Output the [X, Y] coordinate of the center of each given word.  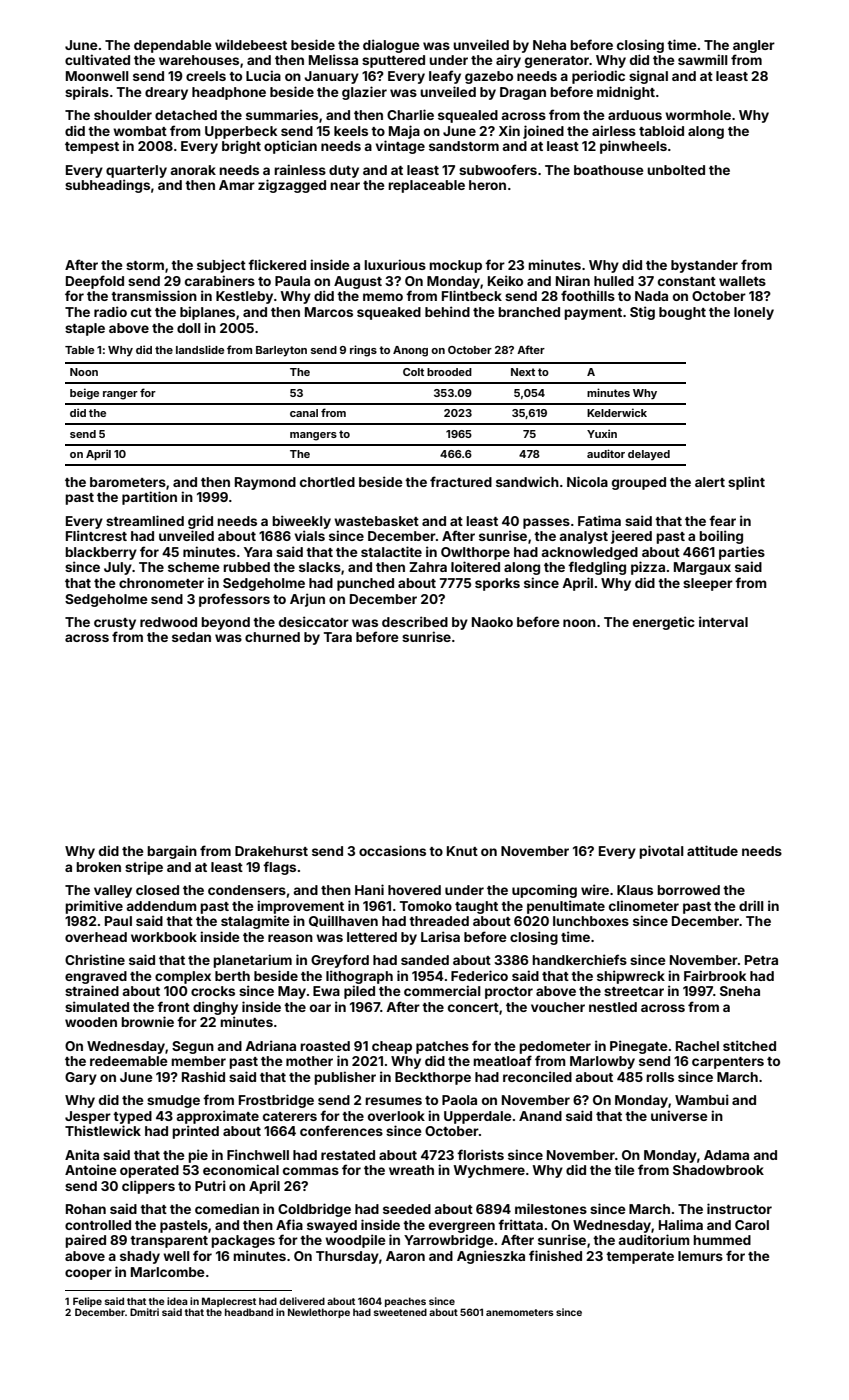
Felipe [87, 1302]
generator [557, 62]
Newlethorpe [319, 1313]
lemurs [700, 1256]
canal [304, 413]
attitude [712, 850]
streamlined [145, 520]
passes [546, 523]
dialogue [391, 46]
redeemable [128, 1061]
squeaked [389, 313]
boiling [721, 537]
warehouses [199, 60]
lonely [754, 313]
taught [476, 907]
